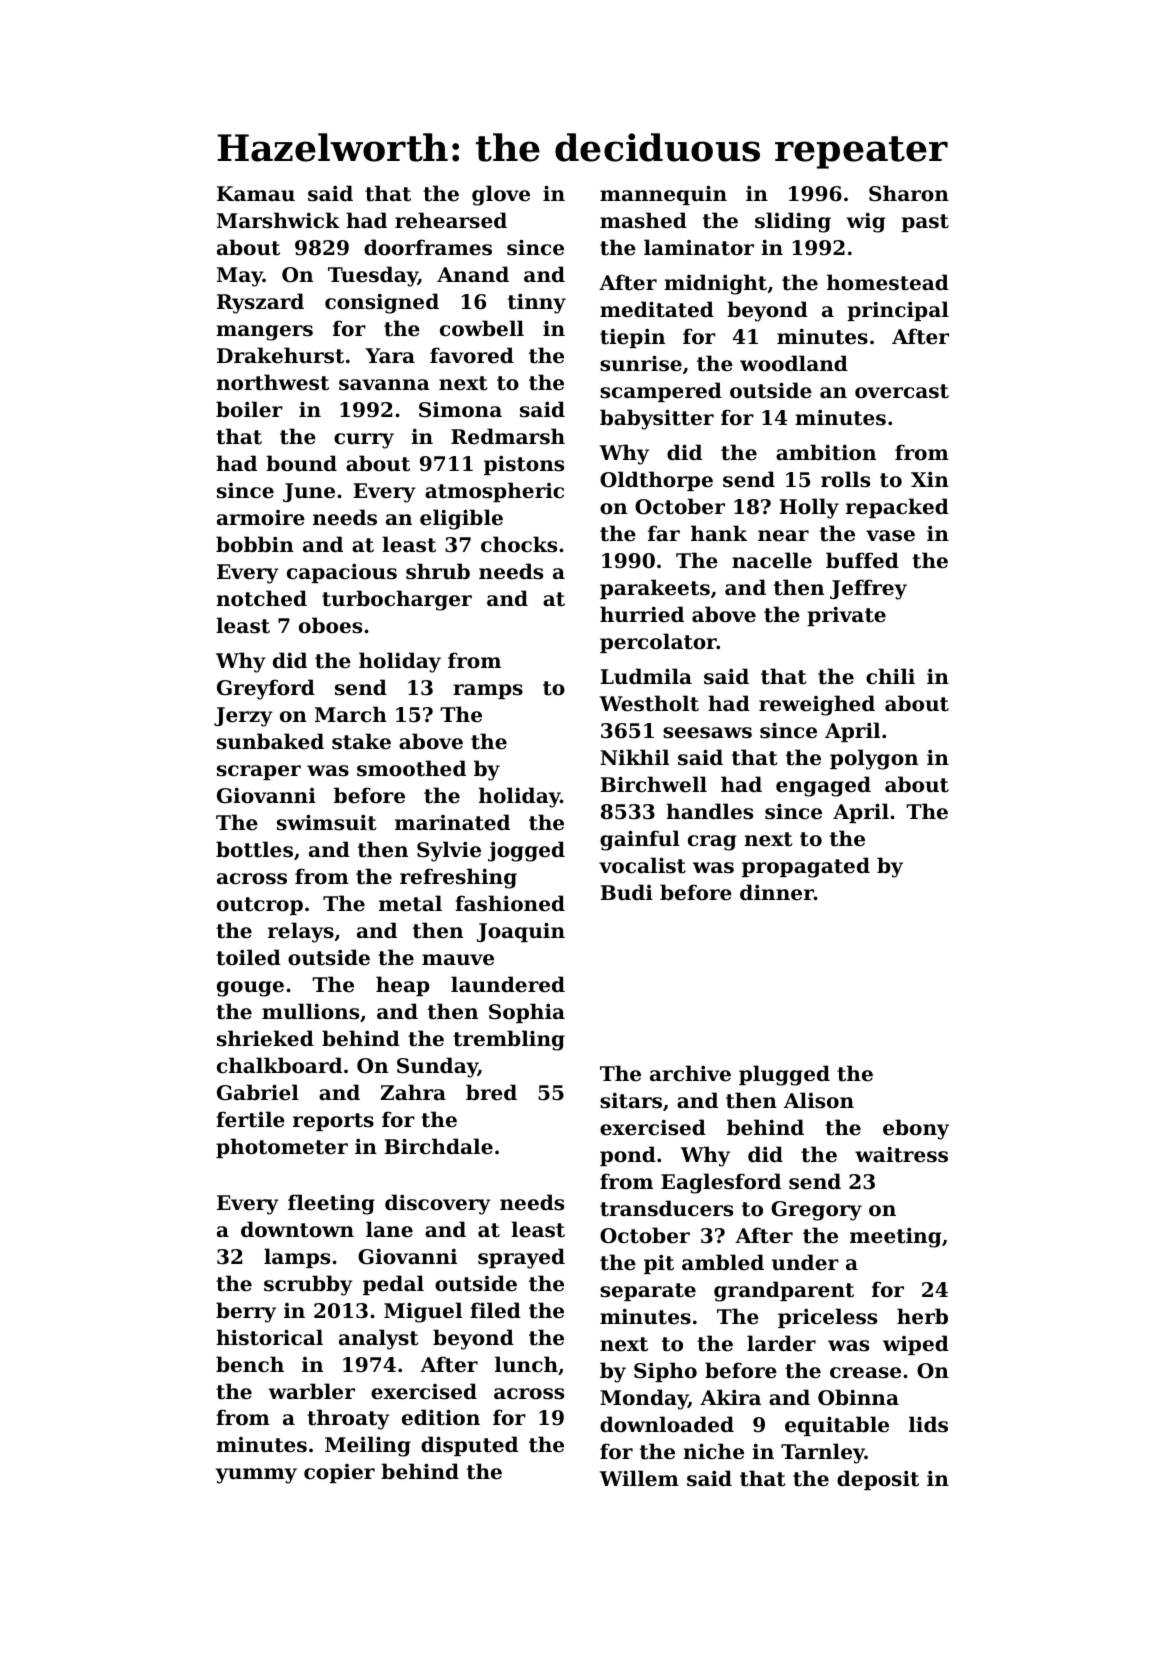  I want to click on herb, so click(922, 1316).
